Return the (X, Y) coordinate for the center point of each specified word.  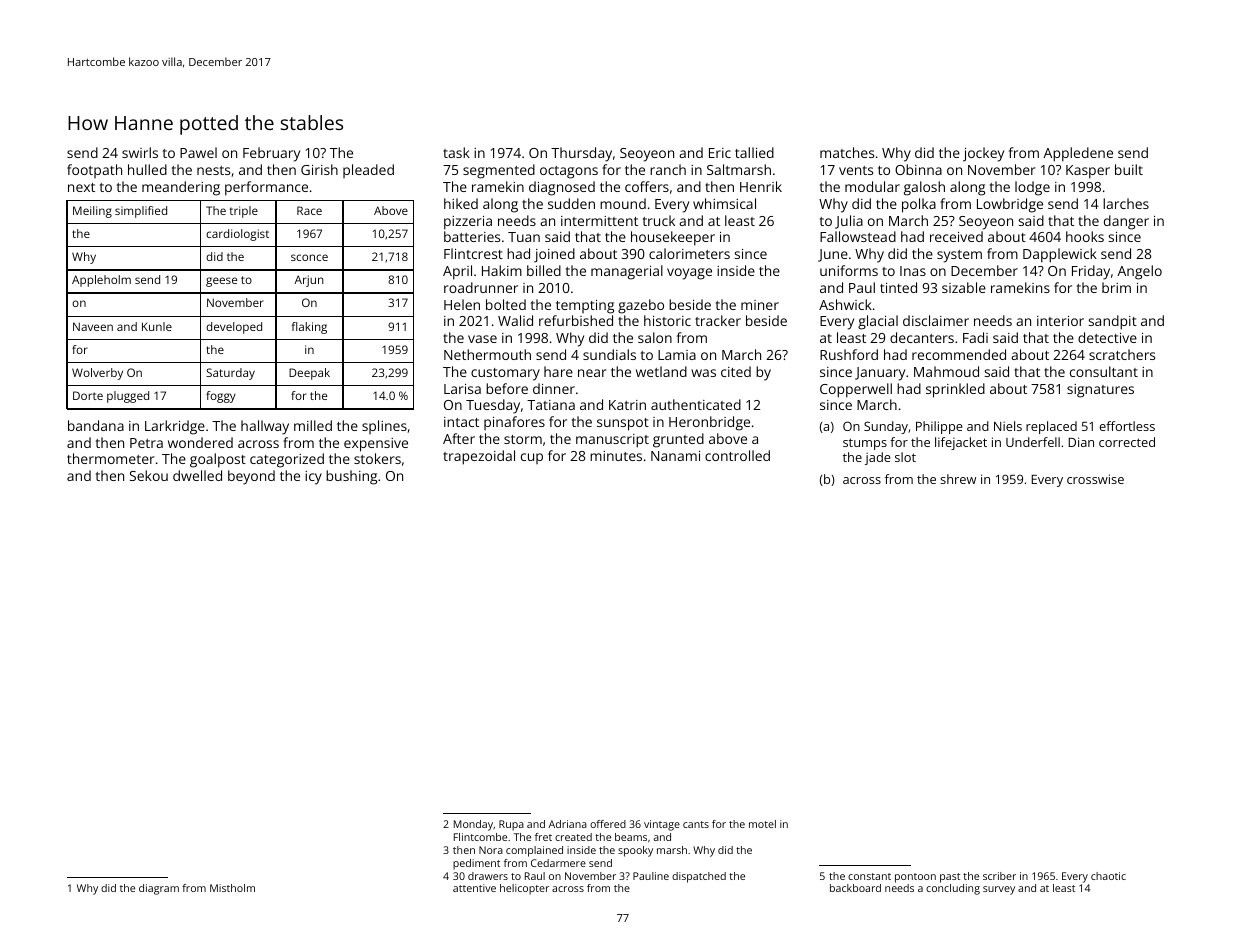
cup (532, 458)
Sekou (149, 475)
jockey (983, 154)
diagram (159, 889)
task (456, 152)
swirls (140, 152)
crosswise (1095, 479)
